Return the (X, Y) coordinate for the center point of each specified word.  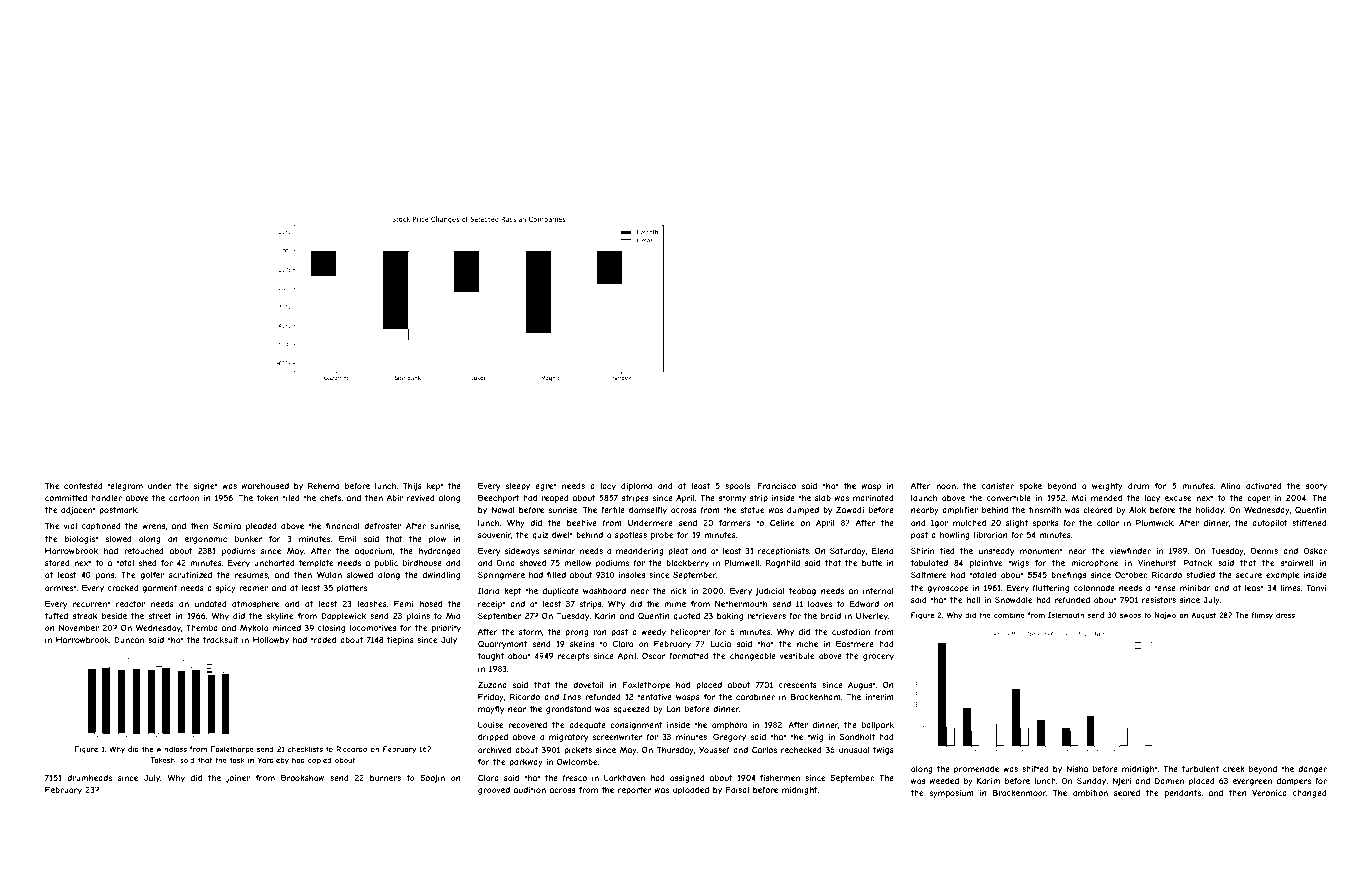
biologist (82, 540)
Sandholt (857, 736)
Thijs (412, 486)
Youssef (714, 749)
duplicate (561, 592)
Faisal (737, 789)
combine (1009, 615)
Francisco (776, 485)
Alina (1230, 485)
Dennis (1264, 550)
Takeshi (163, 760)
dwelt (562, 535)
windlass (171, 749)
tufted (56, 615)
